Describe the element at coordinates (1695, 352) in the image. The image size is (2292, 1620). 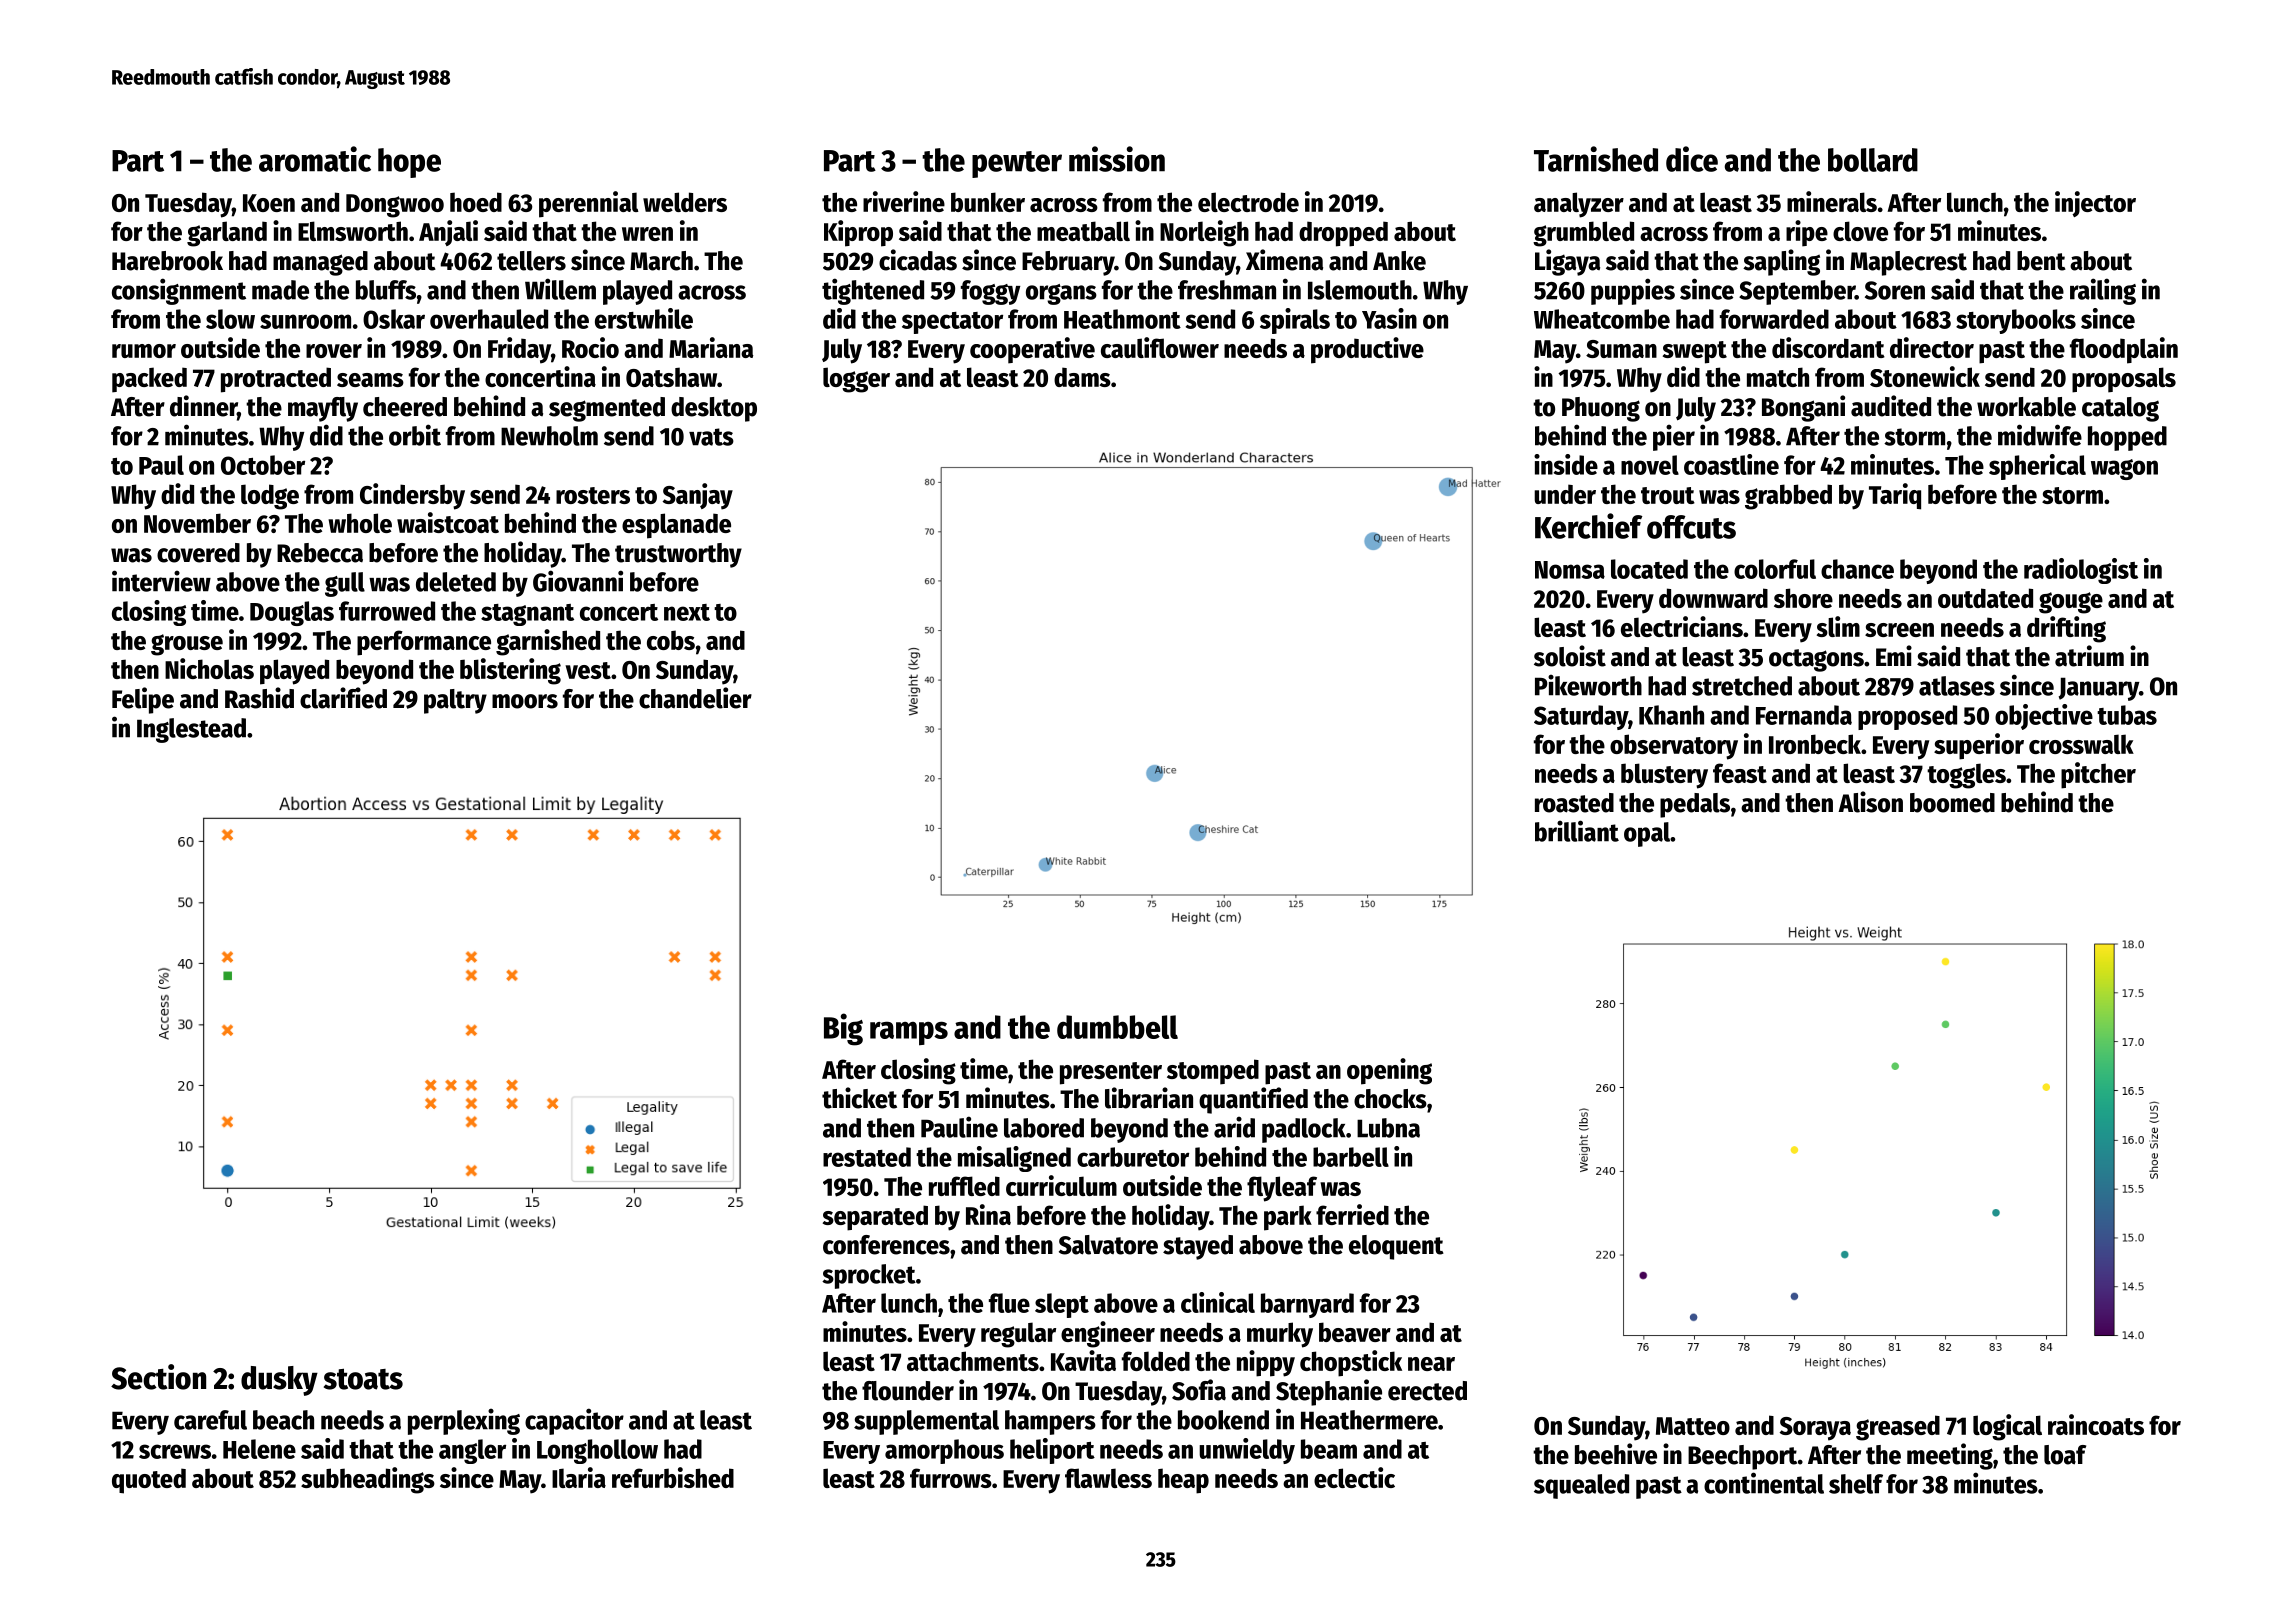
I see `swept` at that location.
